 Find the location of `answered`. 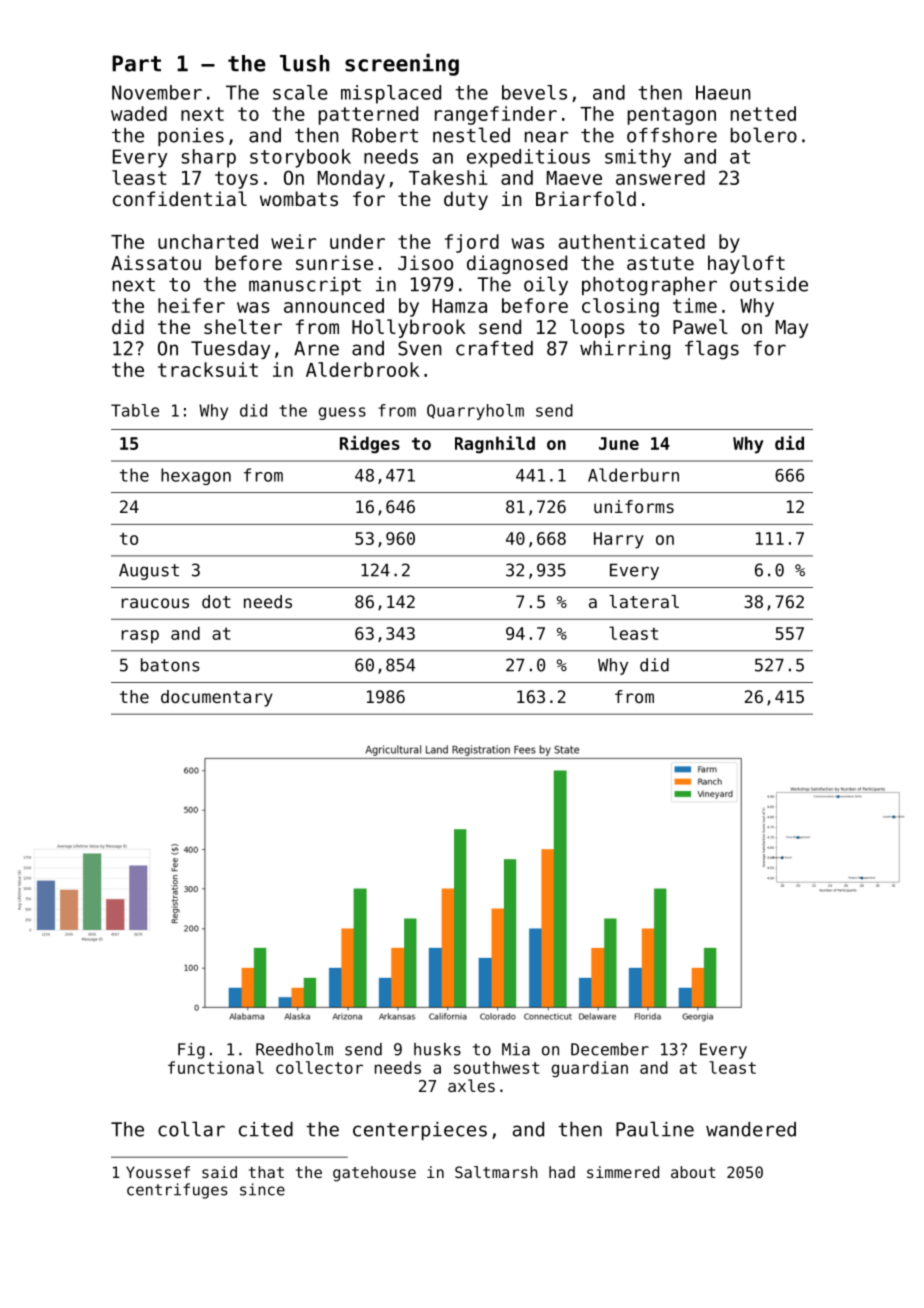

answered is located at coordinates (660, 177).
